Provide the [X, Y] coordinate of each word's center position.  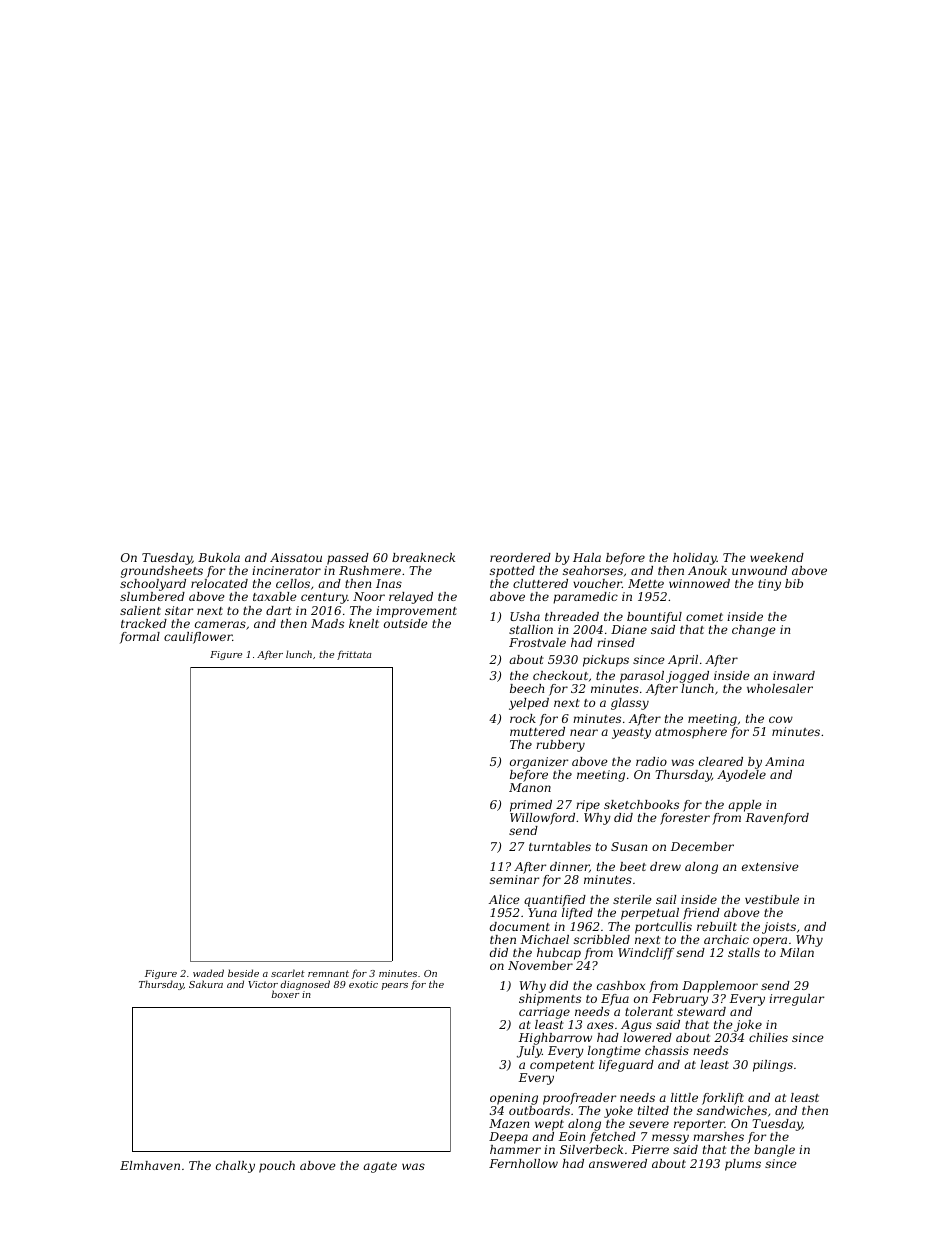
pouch [277, 1167]
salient [140, 610]
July [529, 1052]
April [683, 661]
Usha [525, 616]
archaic [726, 939]
